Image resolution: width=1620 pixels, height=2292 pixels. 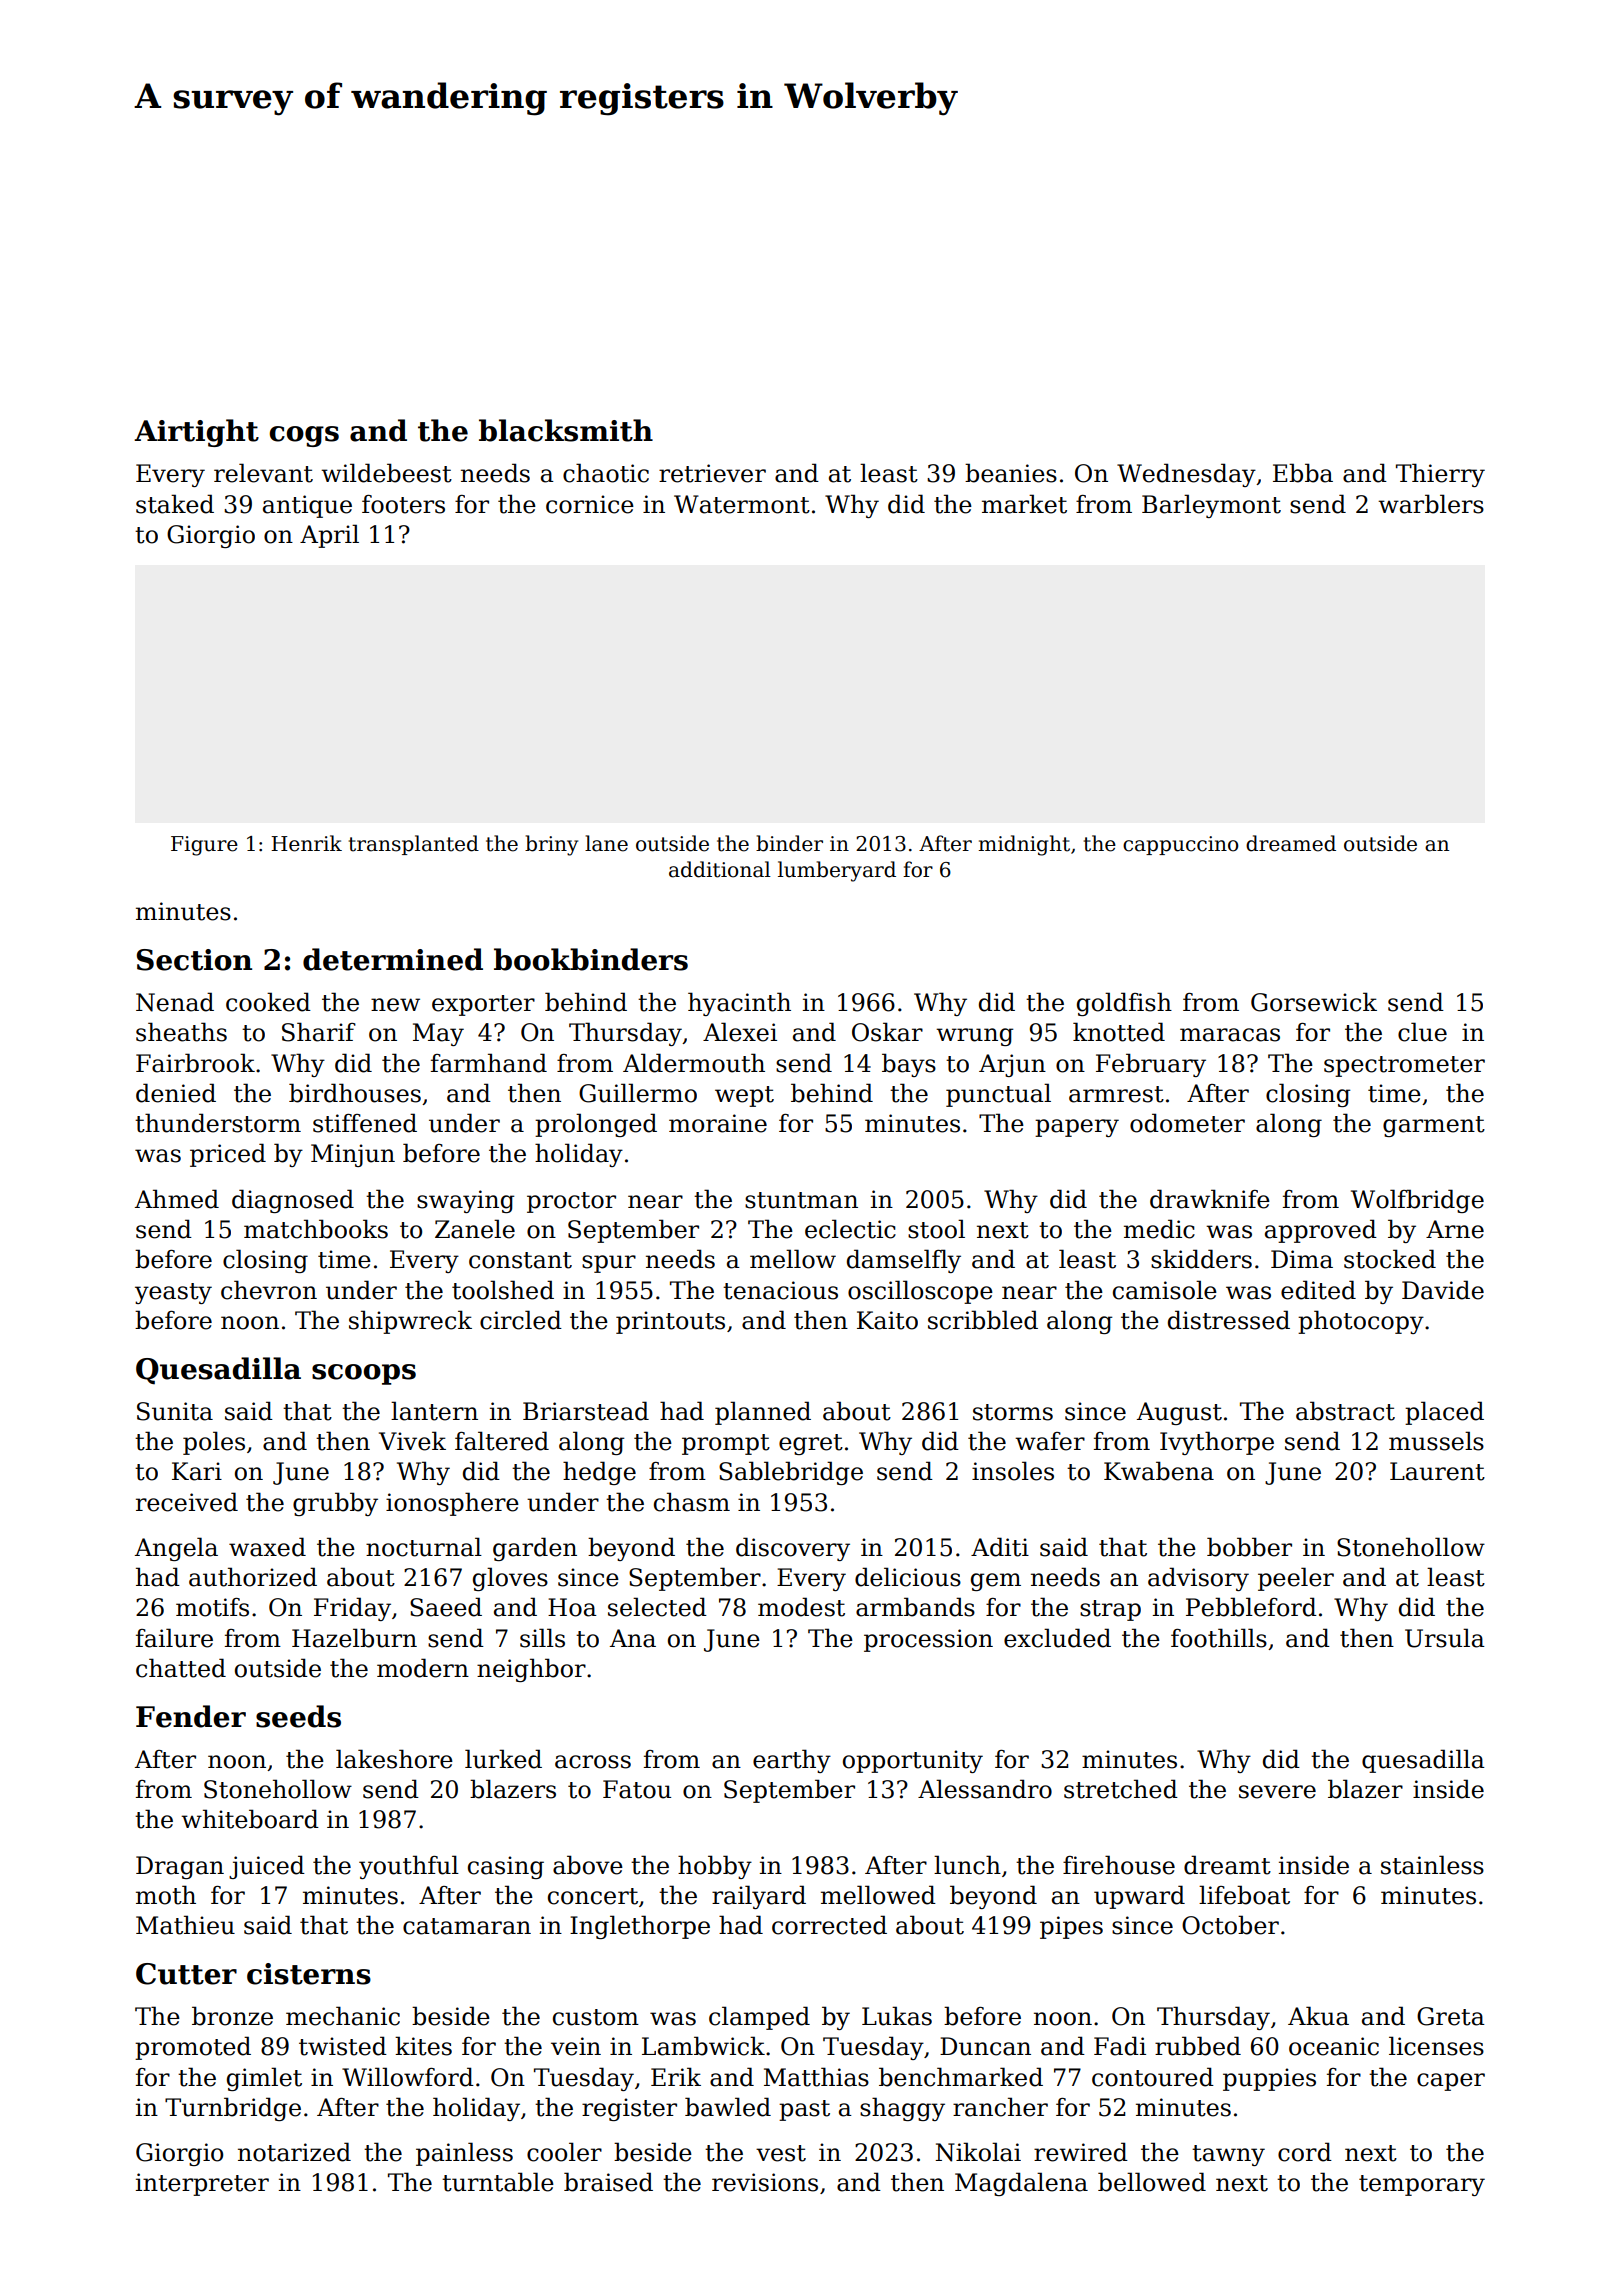 I want to click on cappuccino, so click(x=1180, y=845).
